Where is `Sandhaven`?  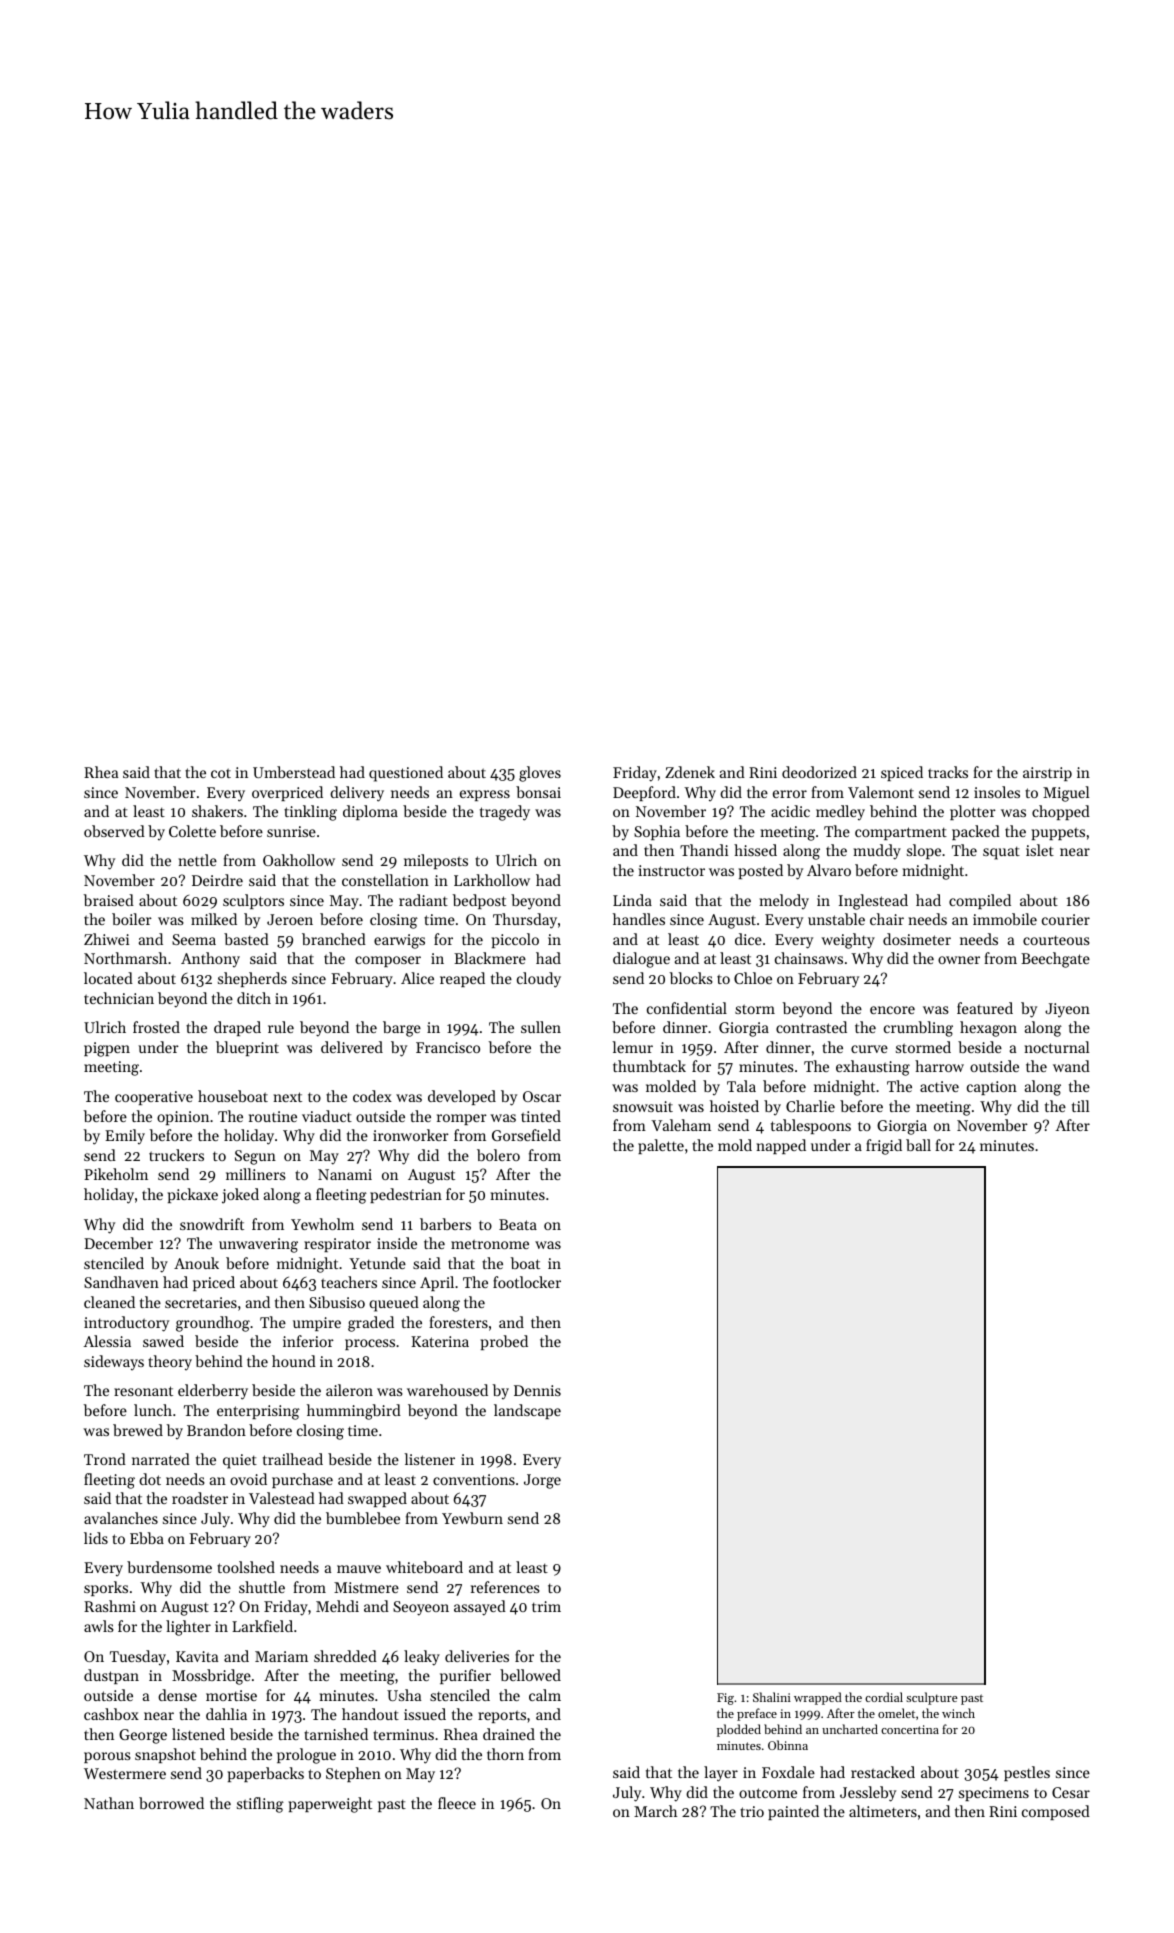 Sandhaven is located at coordinates (121, 1282).
